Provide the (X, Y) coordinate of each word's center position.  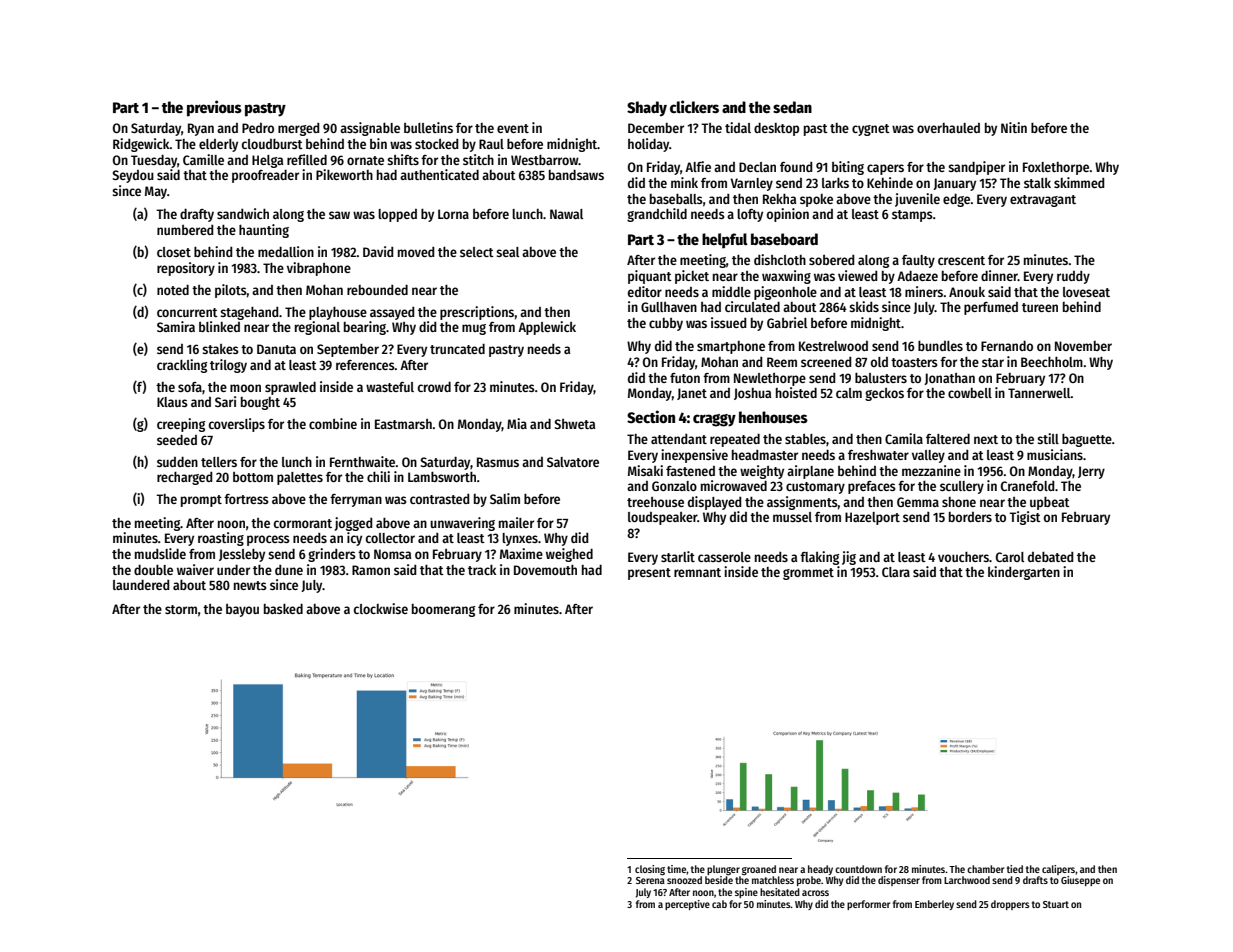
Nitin (1014, 127)
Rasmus (498, 462)
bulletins (428, 127)
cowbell (970, 393)
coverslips (237, 425)
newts (250, 585)
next (986, 439)
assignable (370, 129)
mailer (516, 522)
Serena (650, 880)
